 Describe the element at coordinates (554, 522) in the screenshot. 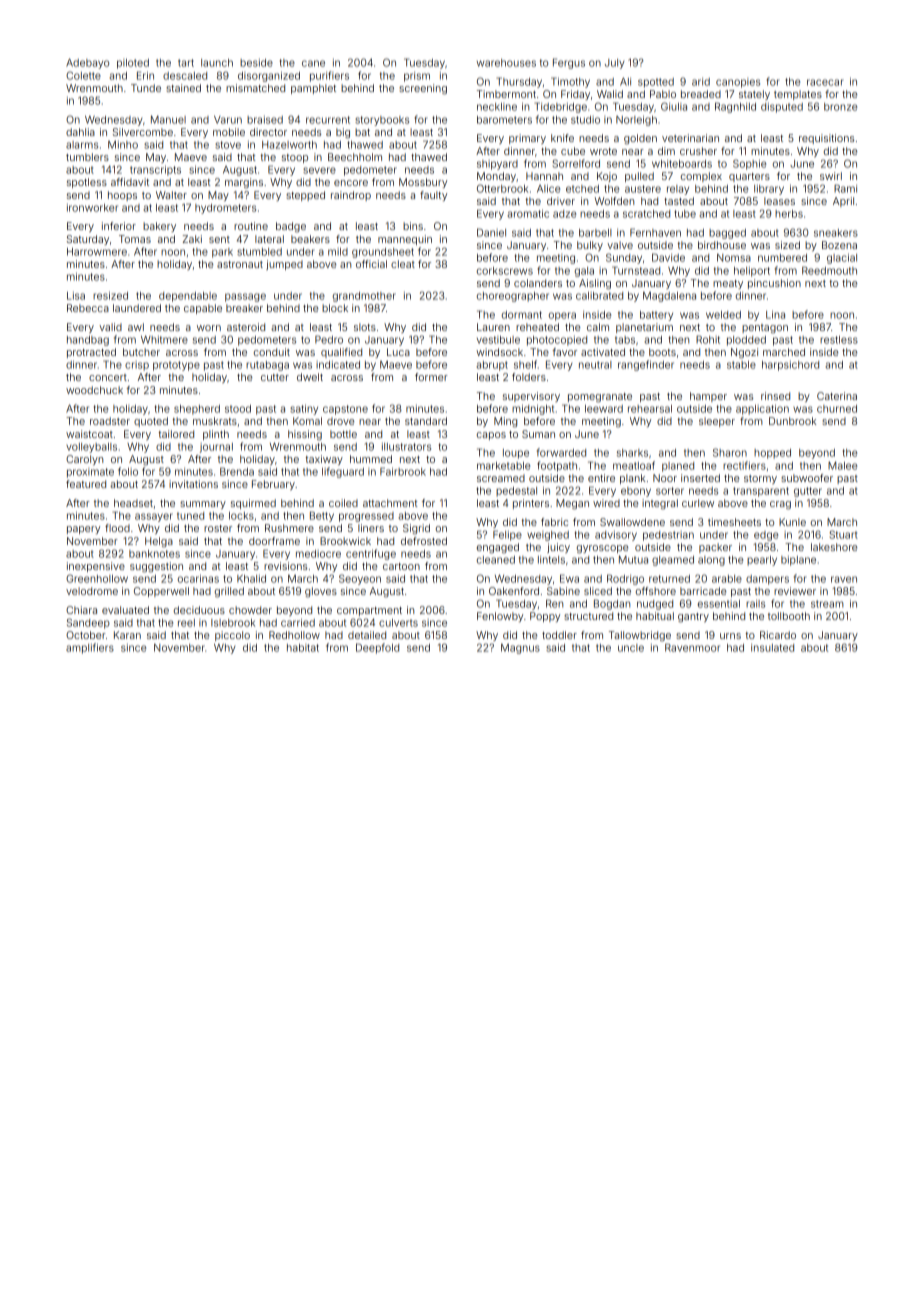

I see `fabric` at that location.
